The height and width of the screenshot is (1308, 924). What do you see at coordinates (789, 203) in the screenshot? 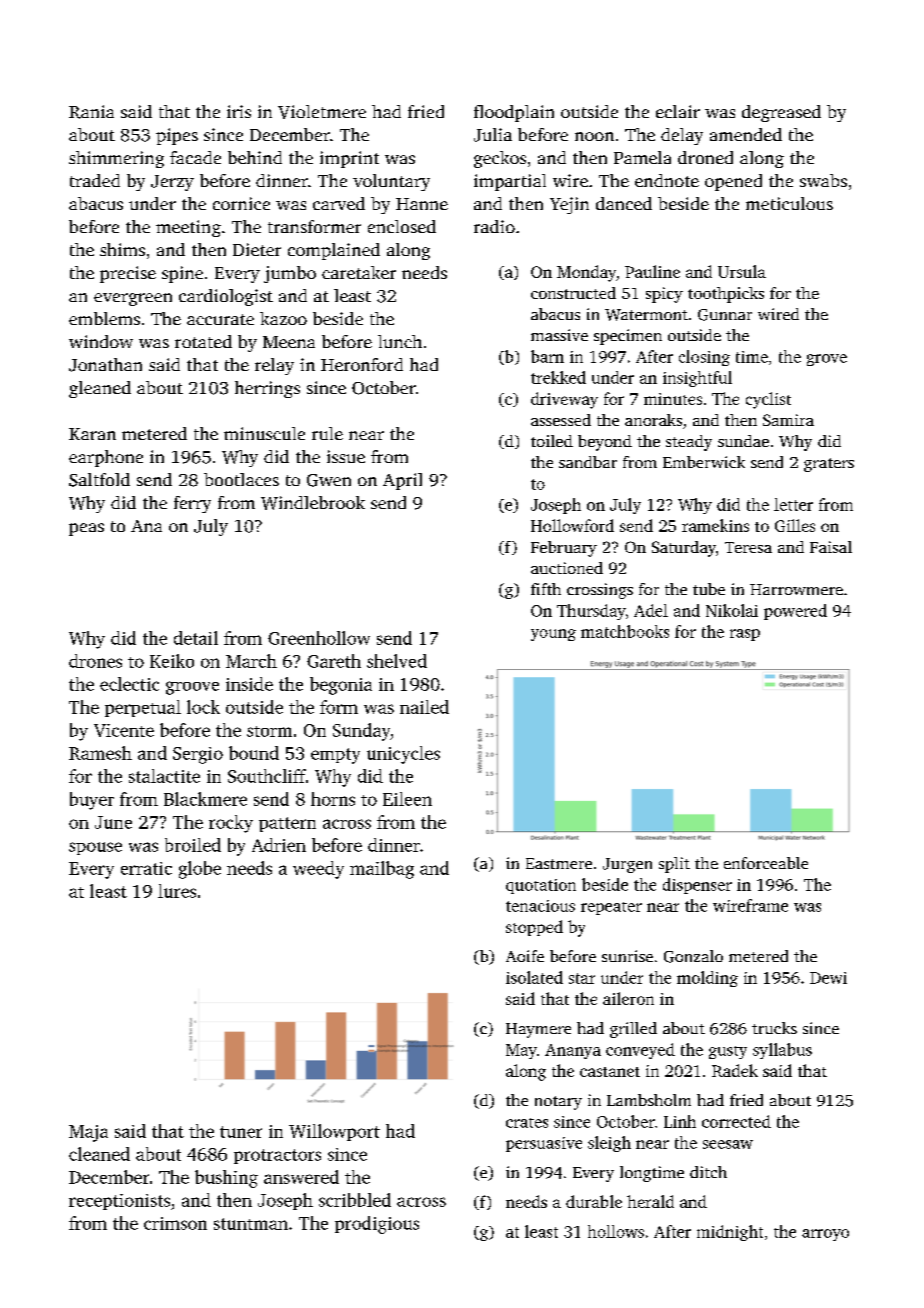
I see `meticulous` at bounding box center [789, 203].
